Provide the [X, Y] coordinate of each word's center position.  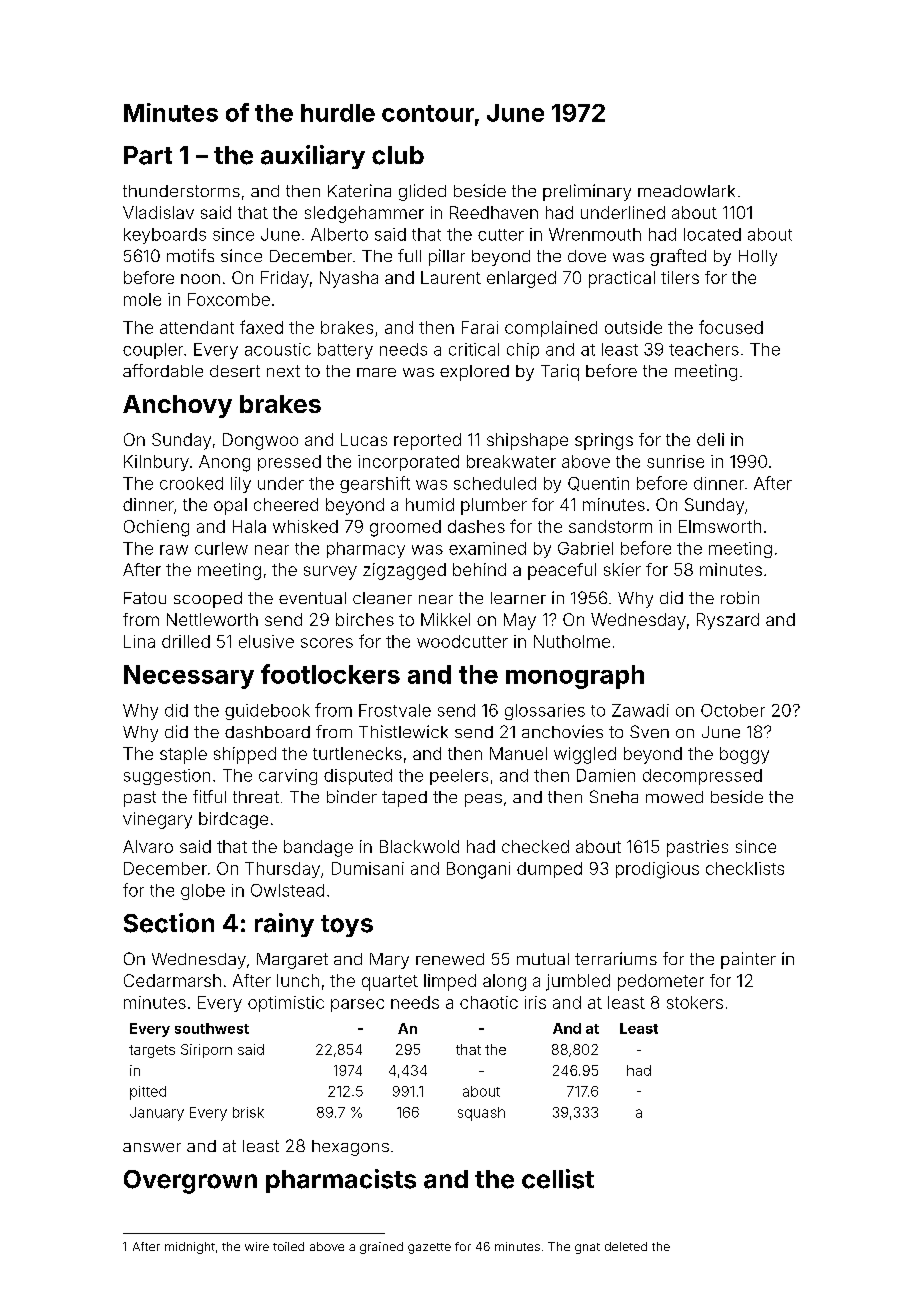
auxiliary [313, 157]
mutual [543, 959]
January [157, 1114]
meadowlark [686, 191]
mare [376, 372]
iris [535, 1002]
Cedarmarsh [172, 980]
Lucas [364, 439]
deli [710, 439]
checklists [745, 868]
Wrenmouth [595, 234]
